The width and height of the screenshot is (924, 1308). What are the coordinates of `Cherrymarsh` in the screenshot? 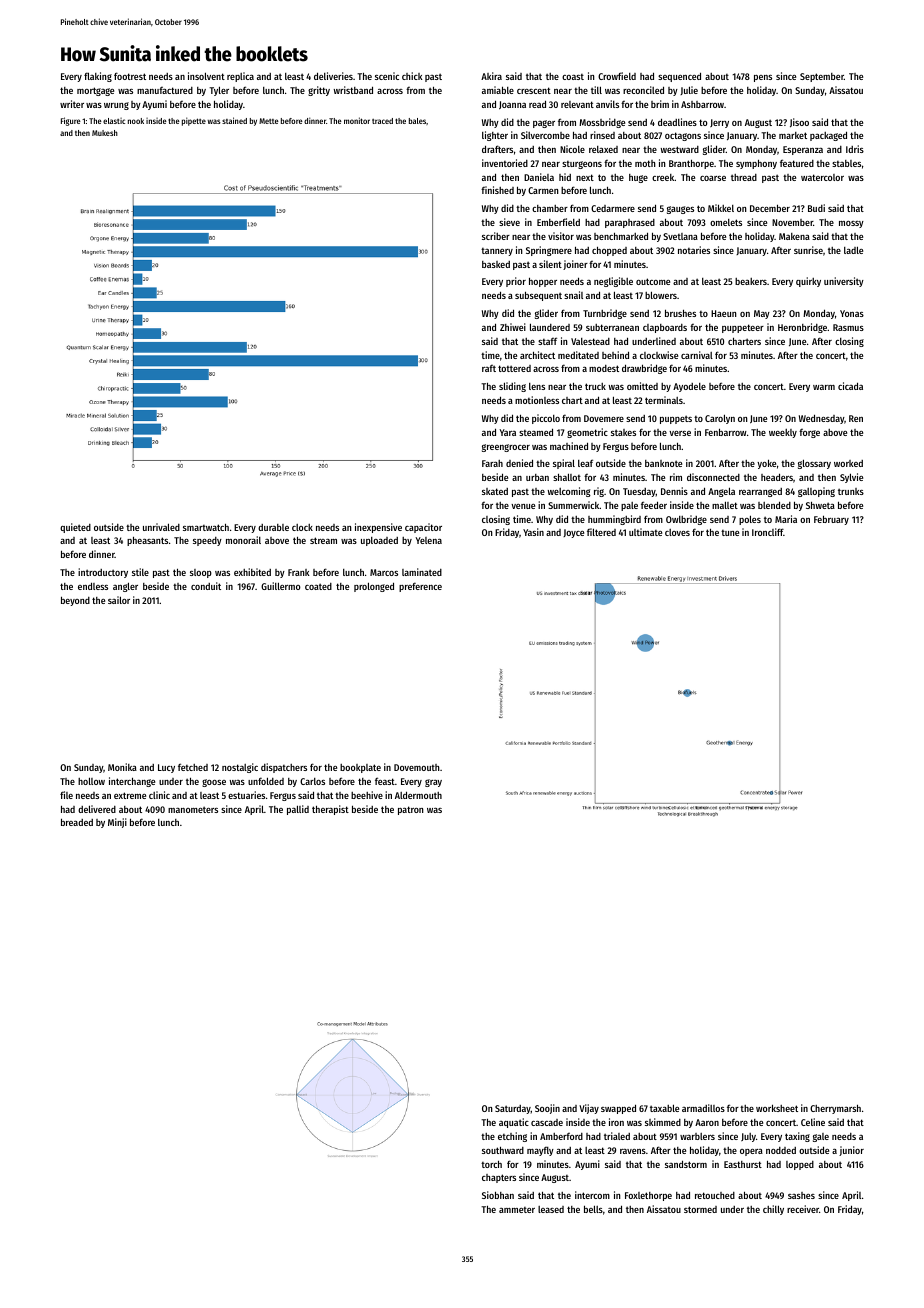 It's located at (835, 1109).
